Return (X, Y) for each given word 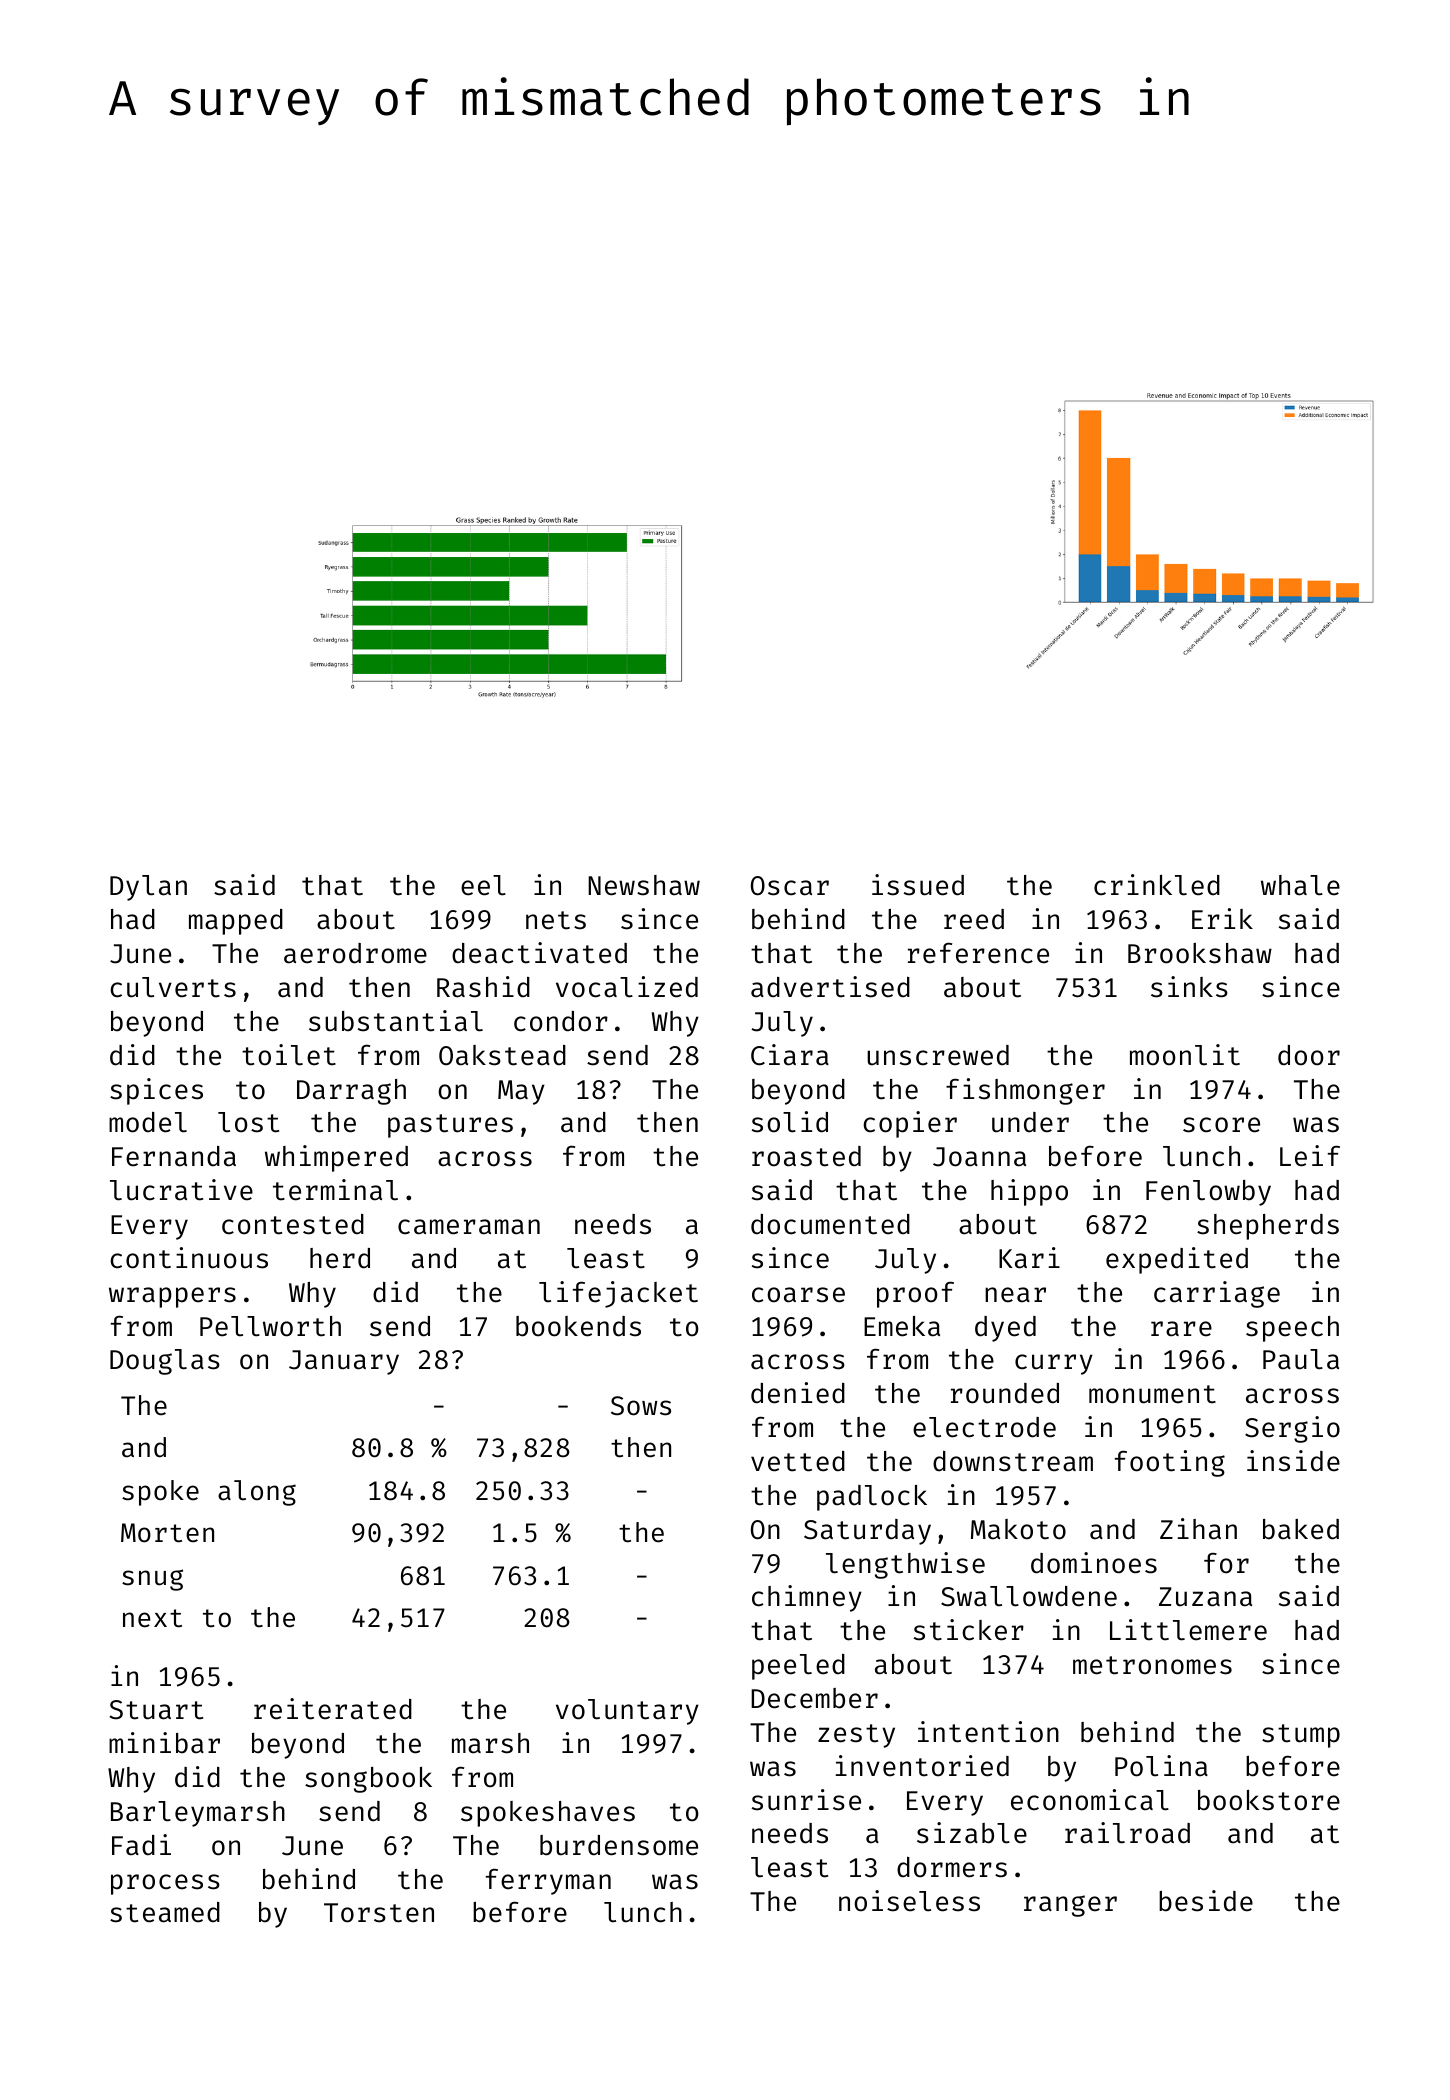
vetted (798, 1461)
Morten (167, 1533)
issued (918, 885)
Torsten (379, 1913)
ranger (1070, 1906)
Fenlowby (1208, 1193)
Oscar (790, 886)
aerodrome (355, 953)
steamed (165, 1912)
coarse (798, 1295)
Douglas (165, 1362)
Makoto (1018, 1529)
